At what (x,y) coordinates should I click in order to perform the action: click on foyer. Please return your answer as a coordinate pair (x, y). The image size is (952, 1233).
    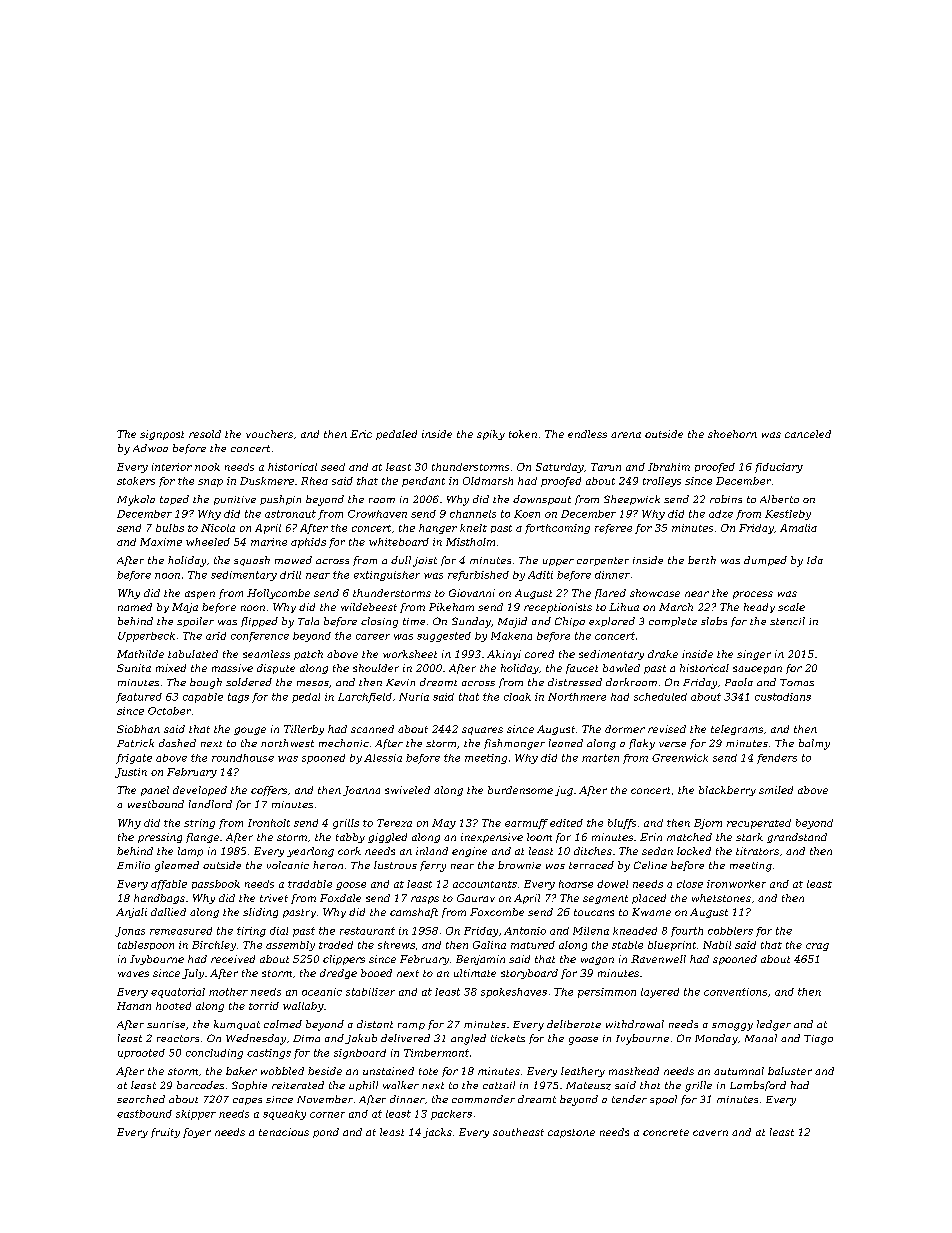
    Looking at the image, I should click on (197, 1133).
